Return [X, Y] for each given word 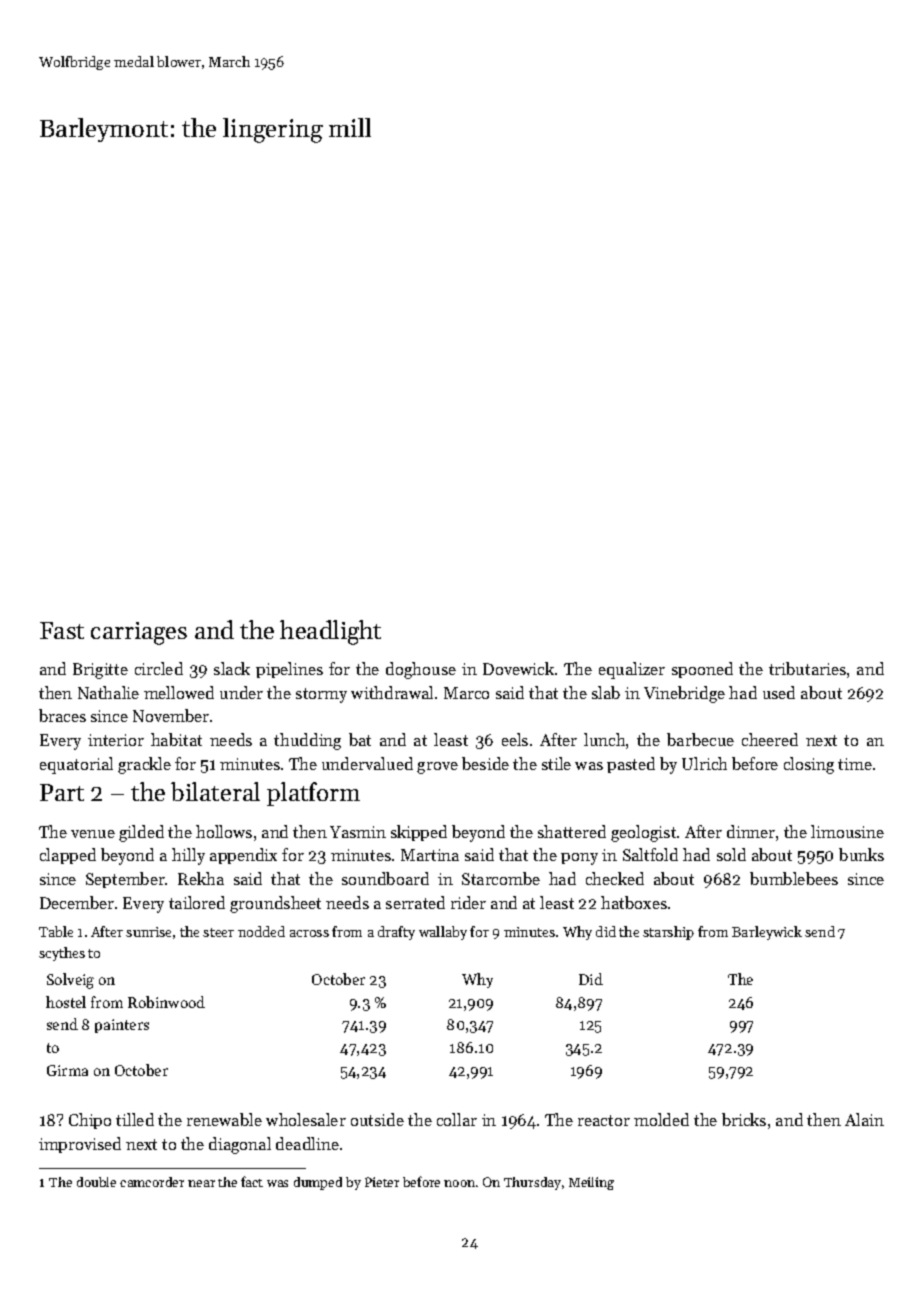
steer [218, 932]
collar [457, 1119]
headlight [330, 632]
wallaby [443, 933]
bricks [744, 1119]
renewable [224, 1119]
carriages [139, 633]
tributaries [807, 668]
